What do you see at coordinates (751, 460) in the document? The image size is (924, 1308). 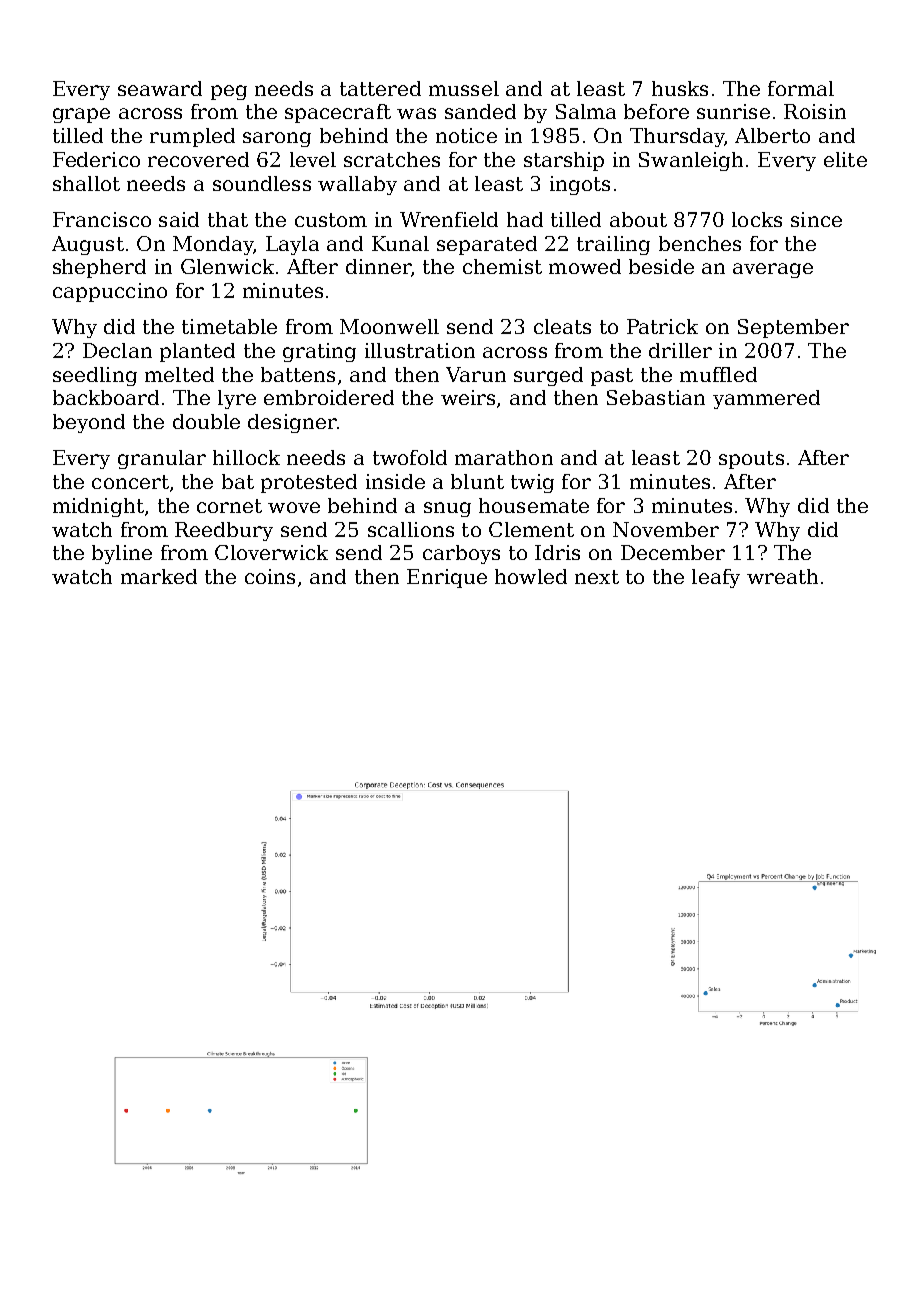 I see `spouts` at bounding box center [751, 460].
